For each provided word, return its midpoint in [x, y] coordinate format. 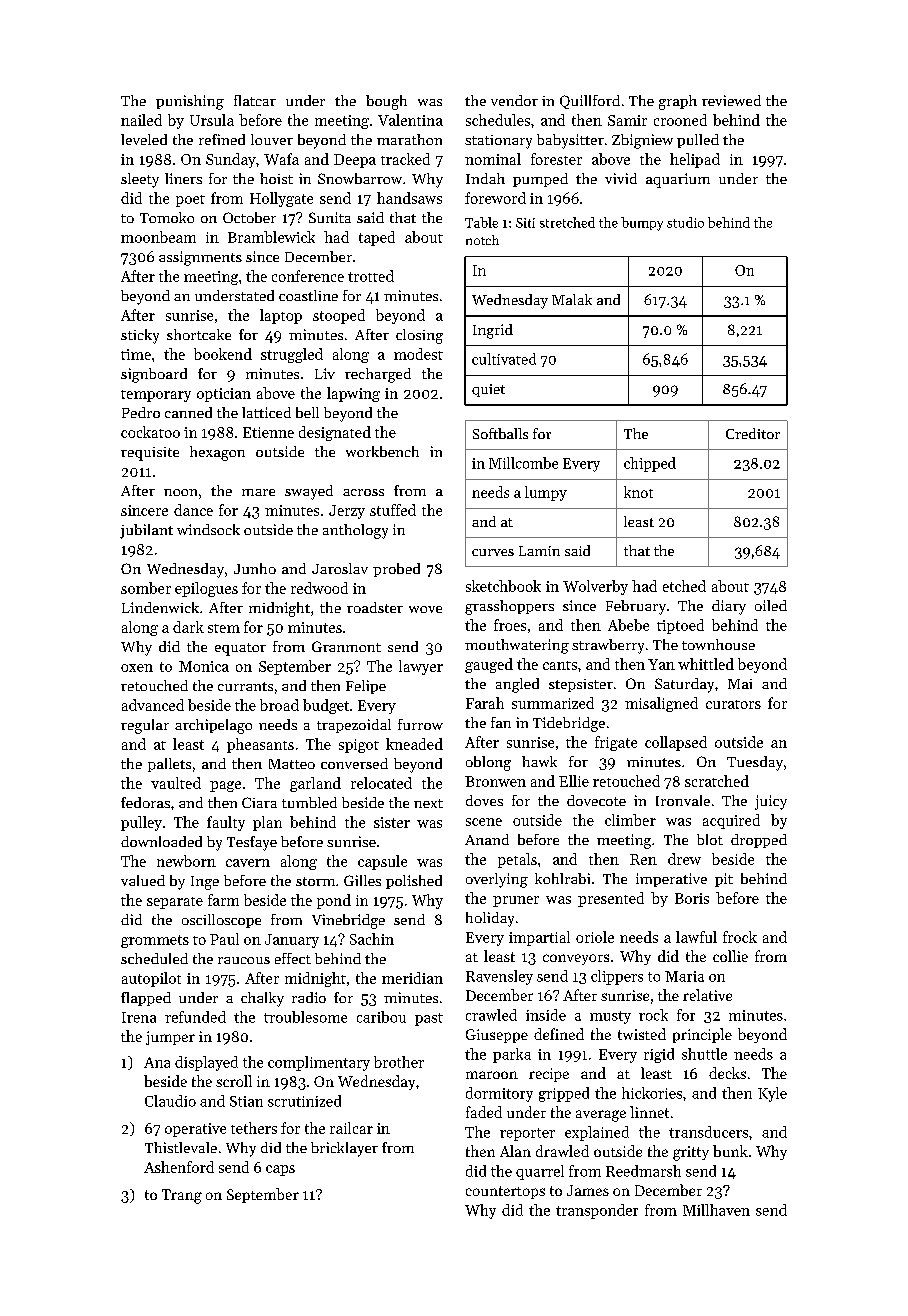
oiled [771, 605]
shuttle [704, 1054]
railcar [351, 1128]
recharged [378, 375]
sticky [140, 336]
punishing [190, 102]
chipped [650, 464]
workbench [382, 451]
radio [309, 997]
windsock [208, 529]
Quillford [590, 102]
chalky [262, 999]
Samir [627, 120]
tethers [254, 1128]
